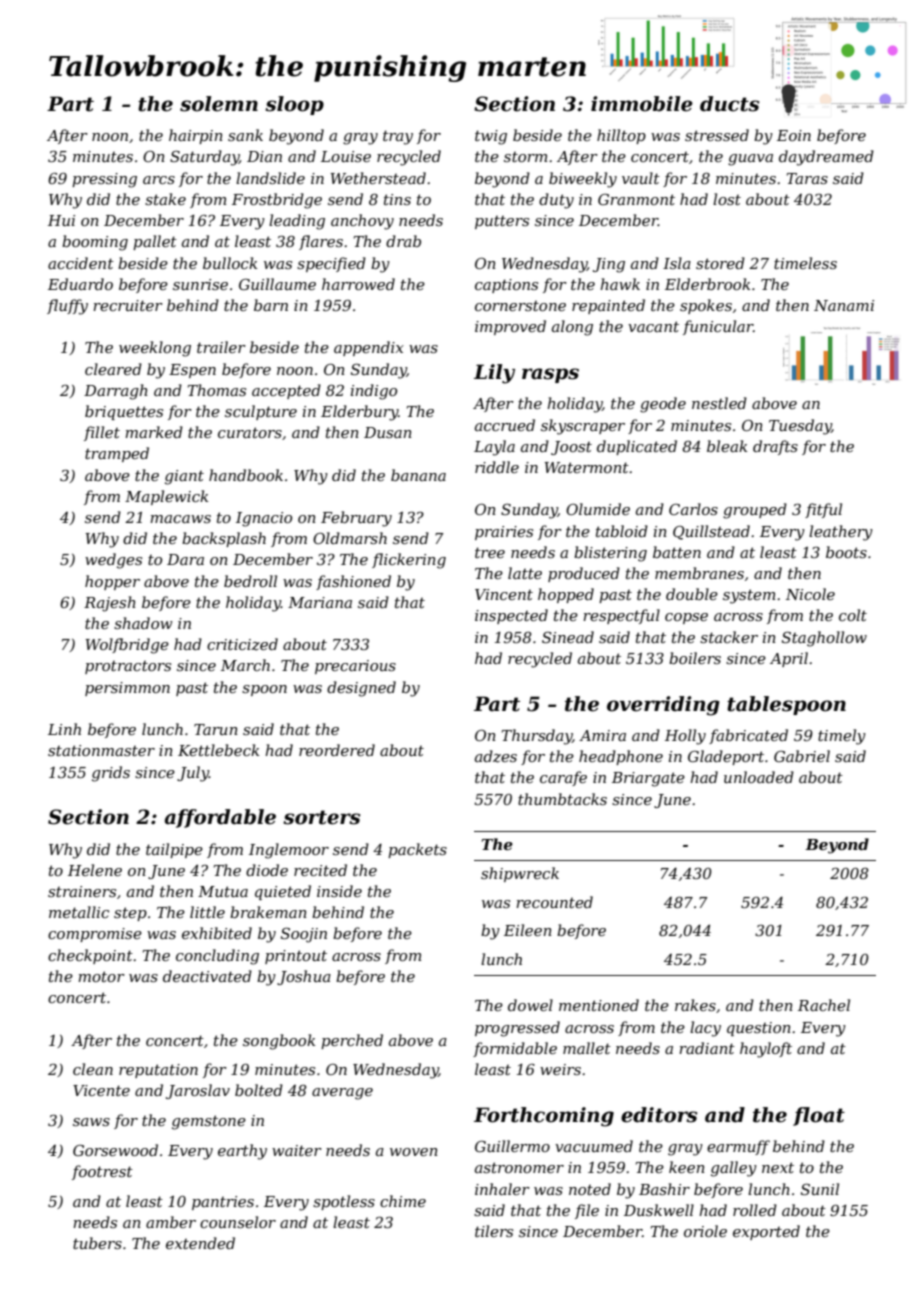 The height and width of the page is (1308, 924). I want to click on solemn, so click(219, 104).
